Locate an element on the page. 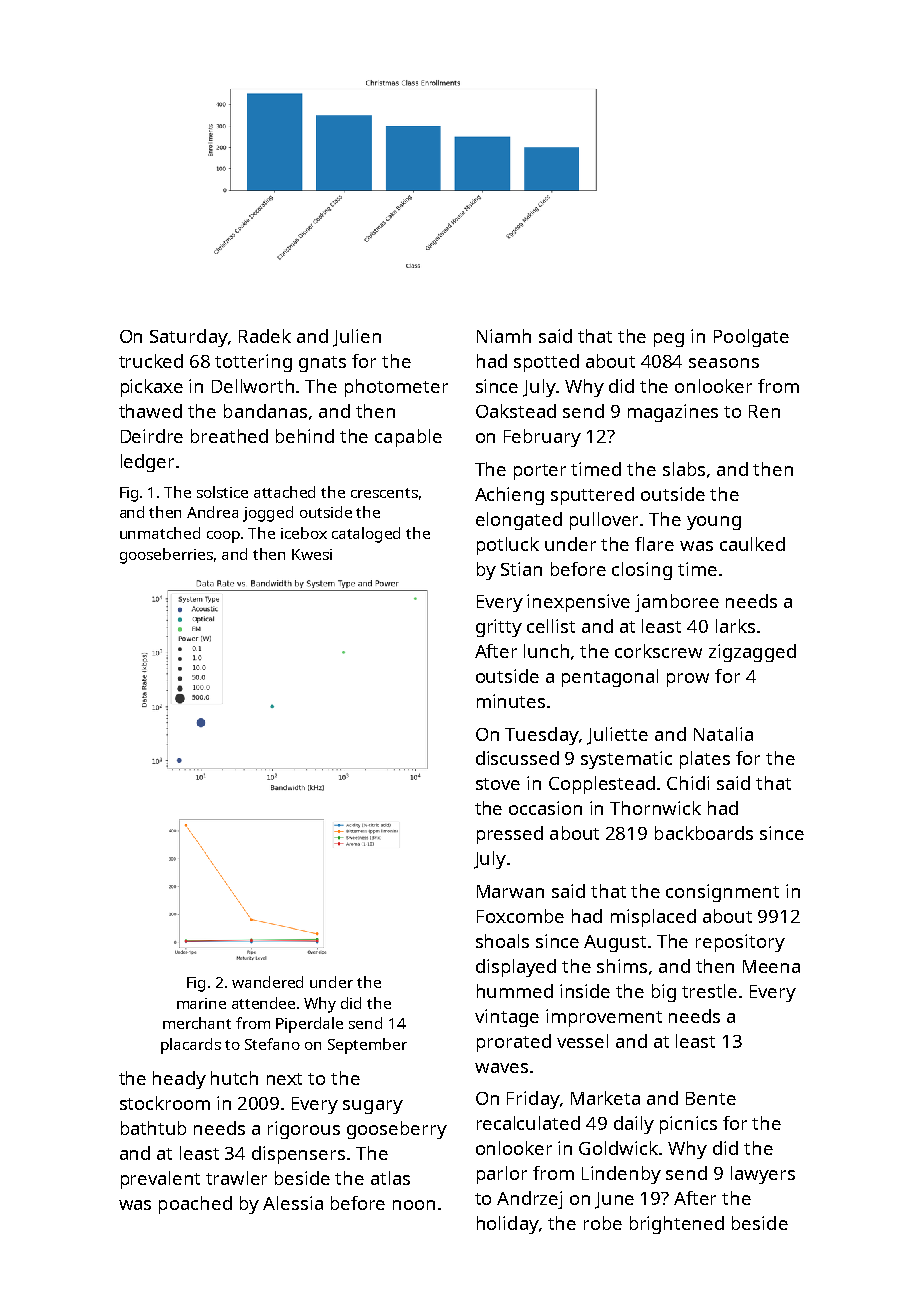 The height and width of the page is (1308, 924). heady is located at coordinates (179, 1080).
